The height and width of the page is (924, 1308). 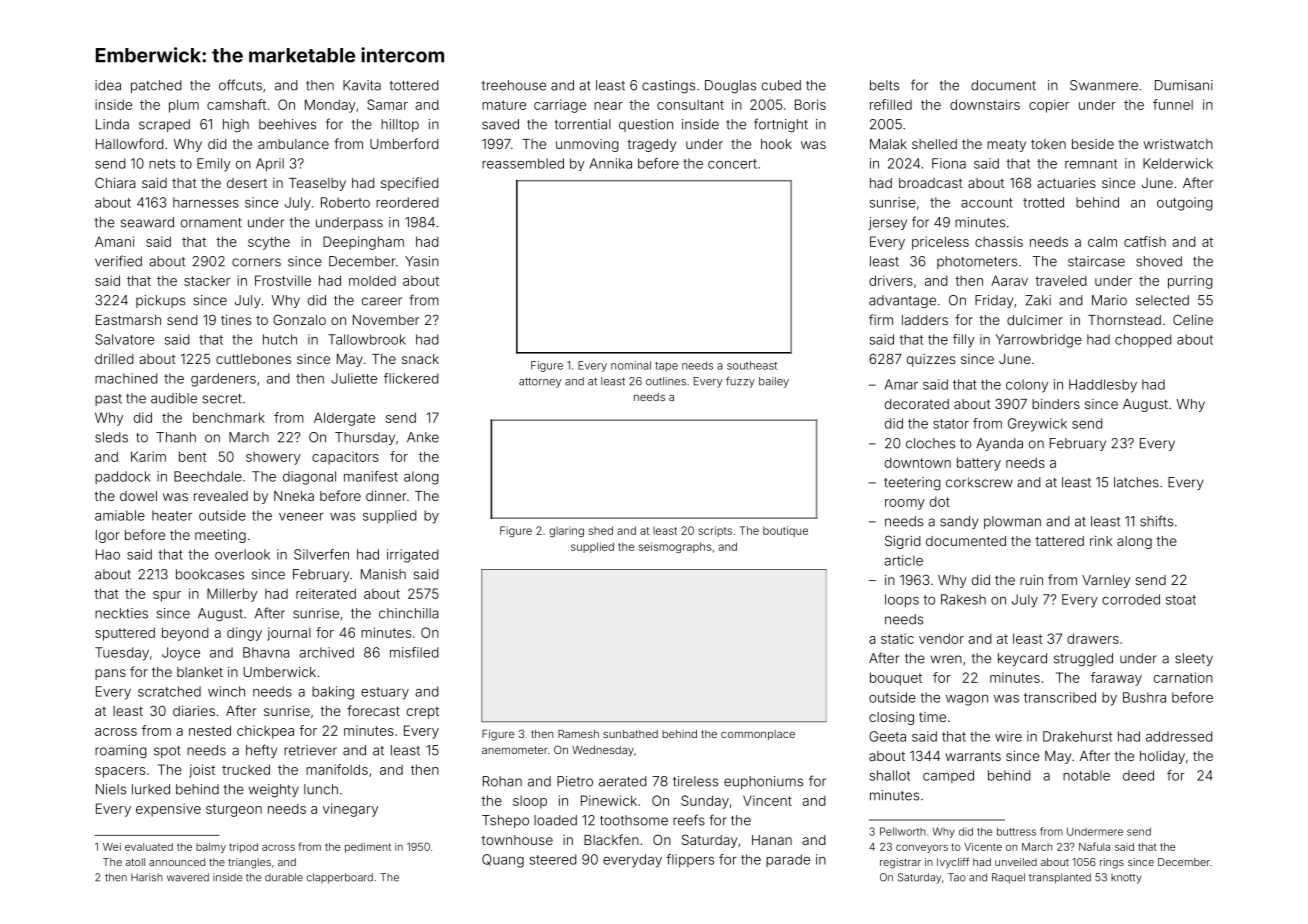 What do you see at coordinates (284, 877) in the page?
I see `durable` at bounding box center [284, 877].
